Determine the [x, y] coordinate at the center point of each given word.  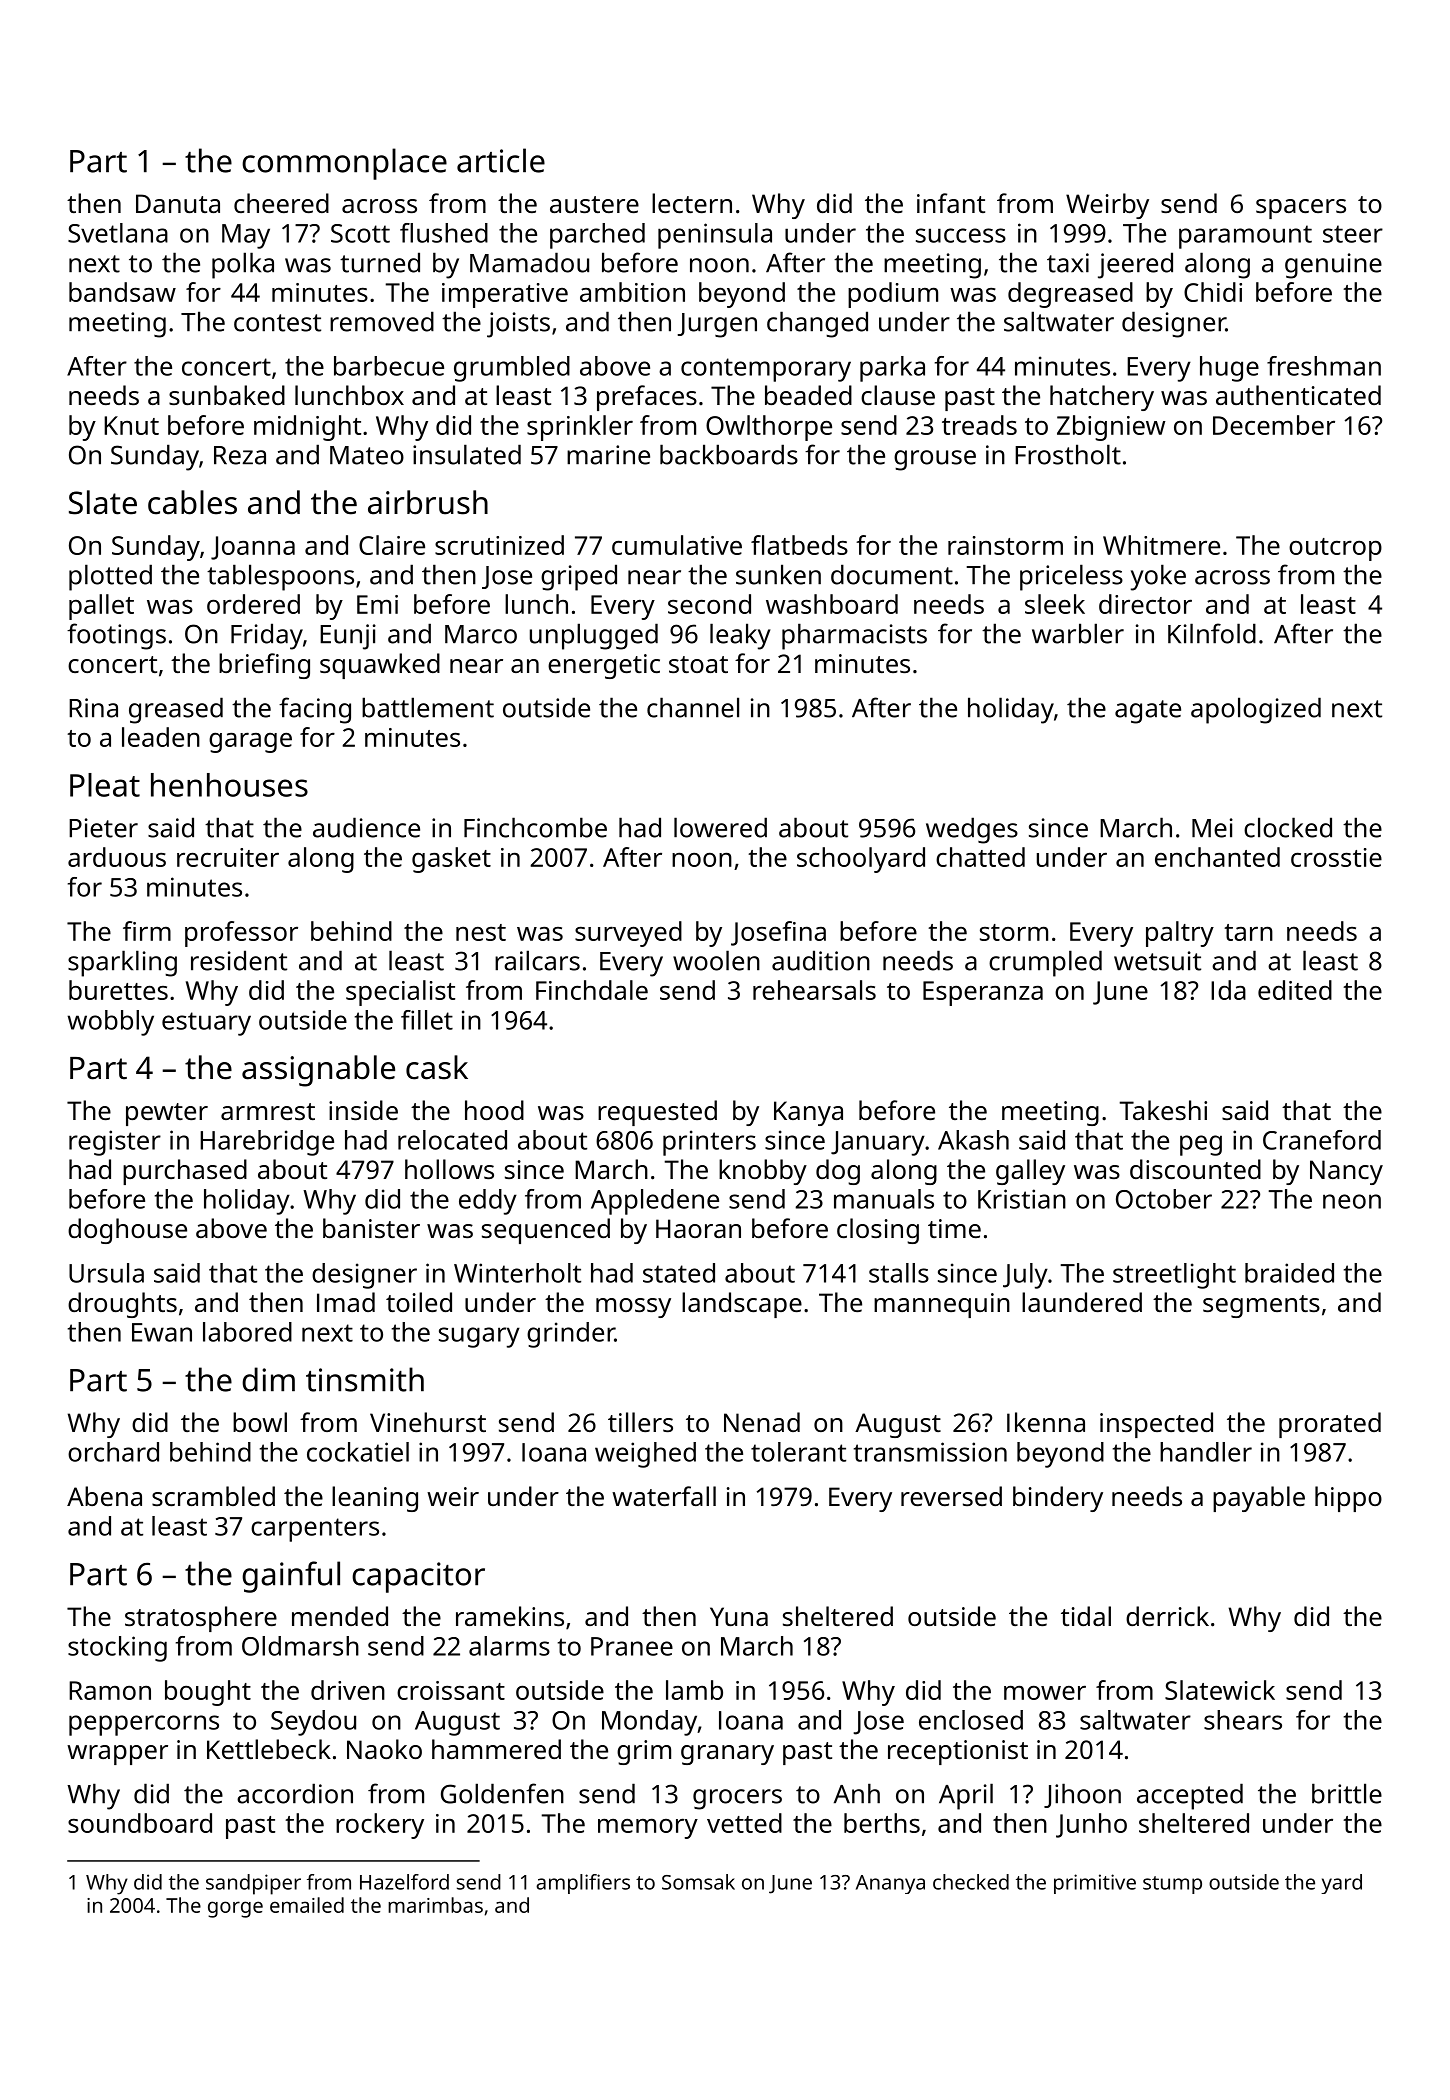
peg [1201, 1145]
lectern [692, 203]
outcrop [1335, 549]
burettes [118, 990]
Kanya [808, 1113]
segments [1261, 1306]
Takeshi [1163, 1110]
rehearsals [814, 990]
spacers [1301, 209]
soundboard [140, 1823]
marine [608, 455]
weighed [645, 1455]
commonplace [344, 164]
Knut [131, 425]
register [115, 1143]
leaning [375, 1499]
